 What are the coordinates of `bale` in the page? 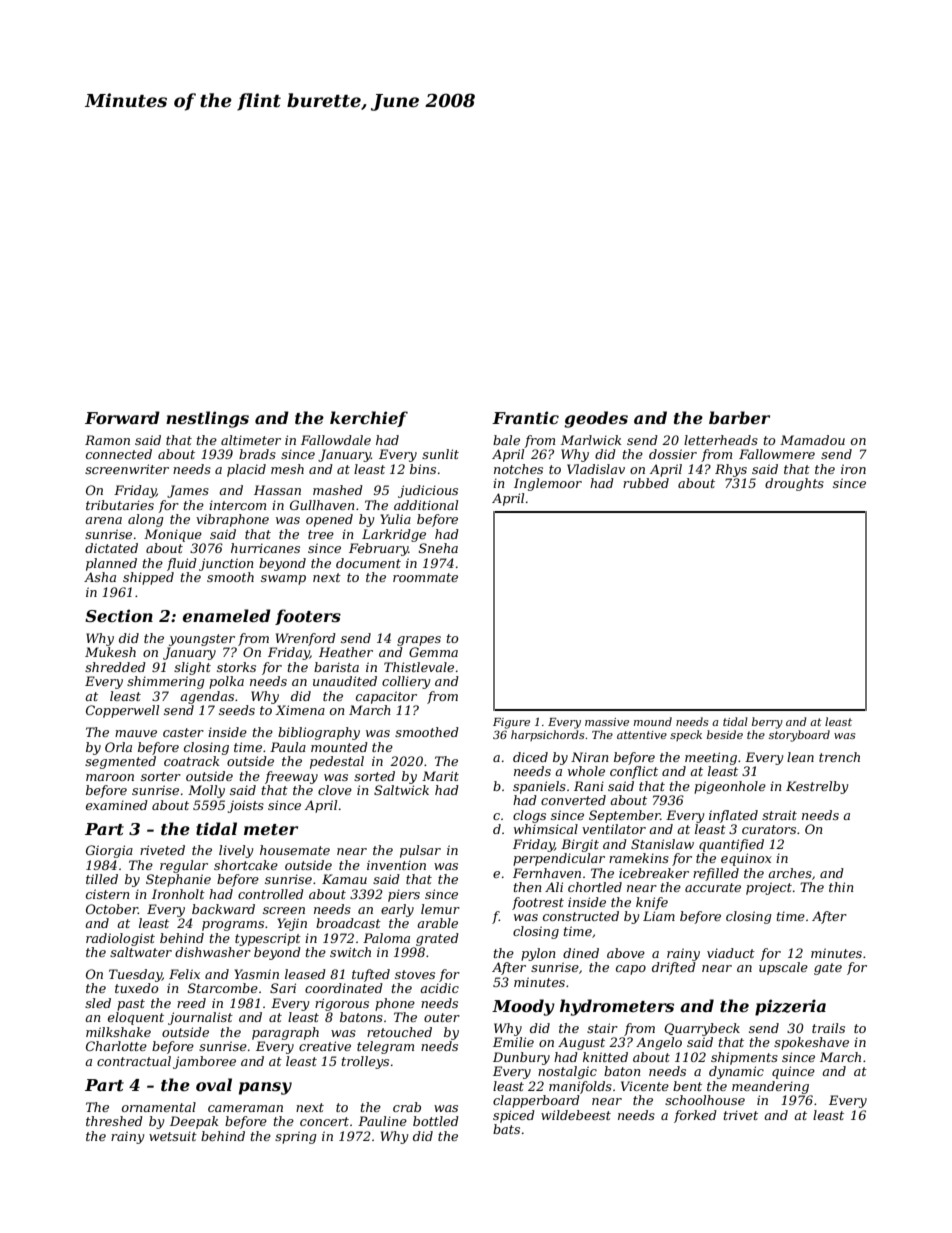 It's located at (506, 440).
